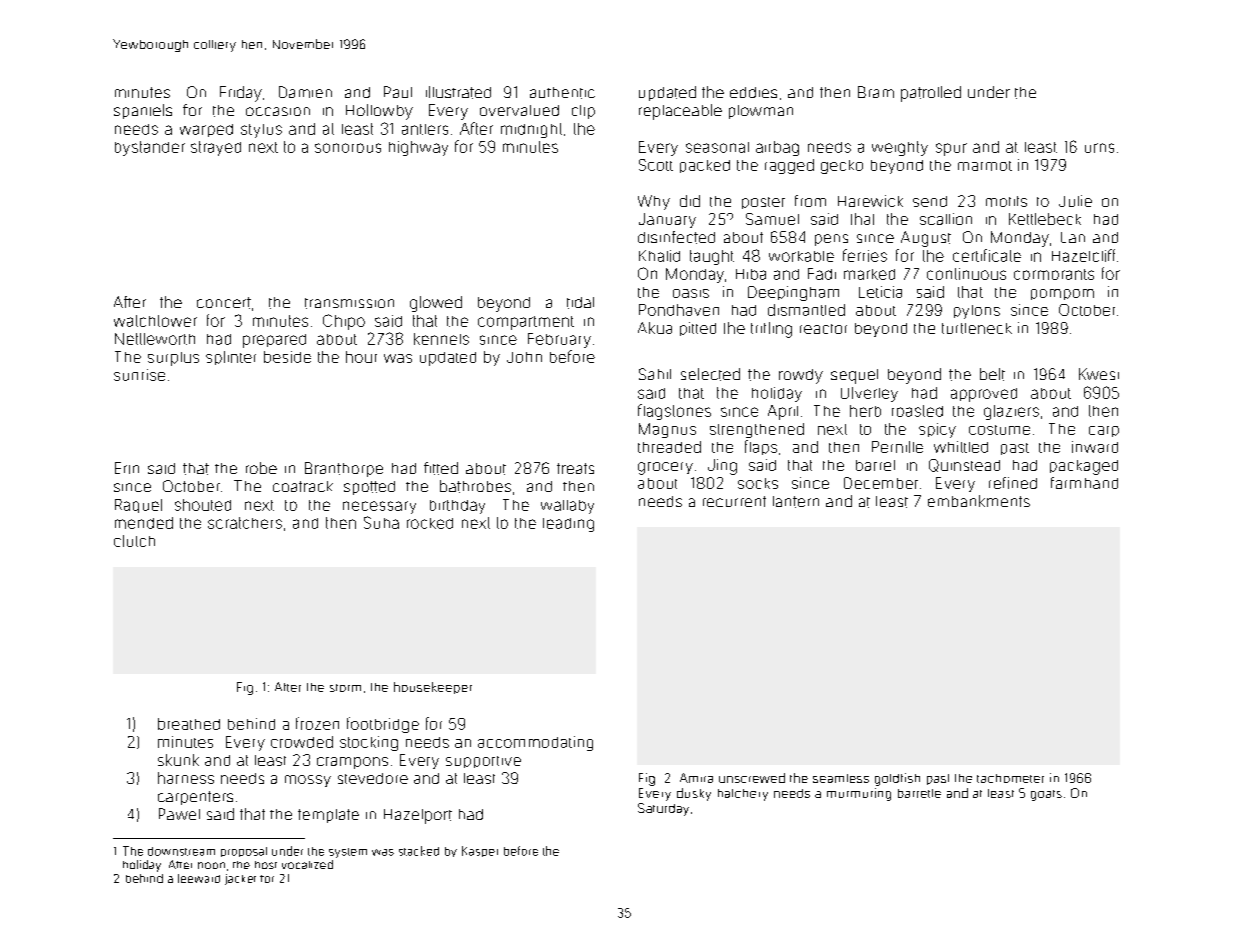  What do you see at coordinates (796, 502) in the document?
I see `lantern` at bounding box center [796, 502].
